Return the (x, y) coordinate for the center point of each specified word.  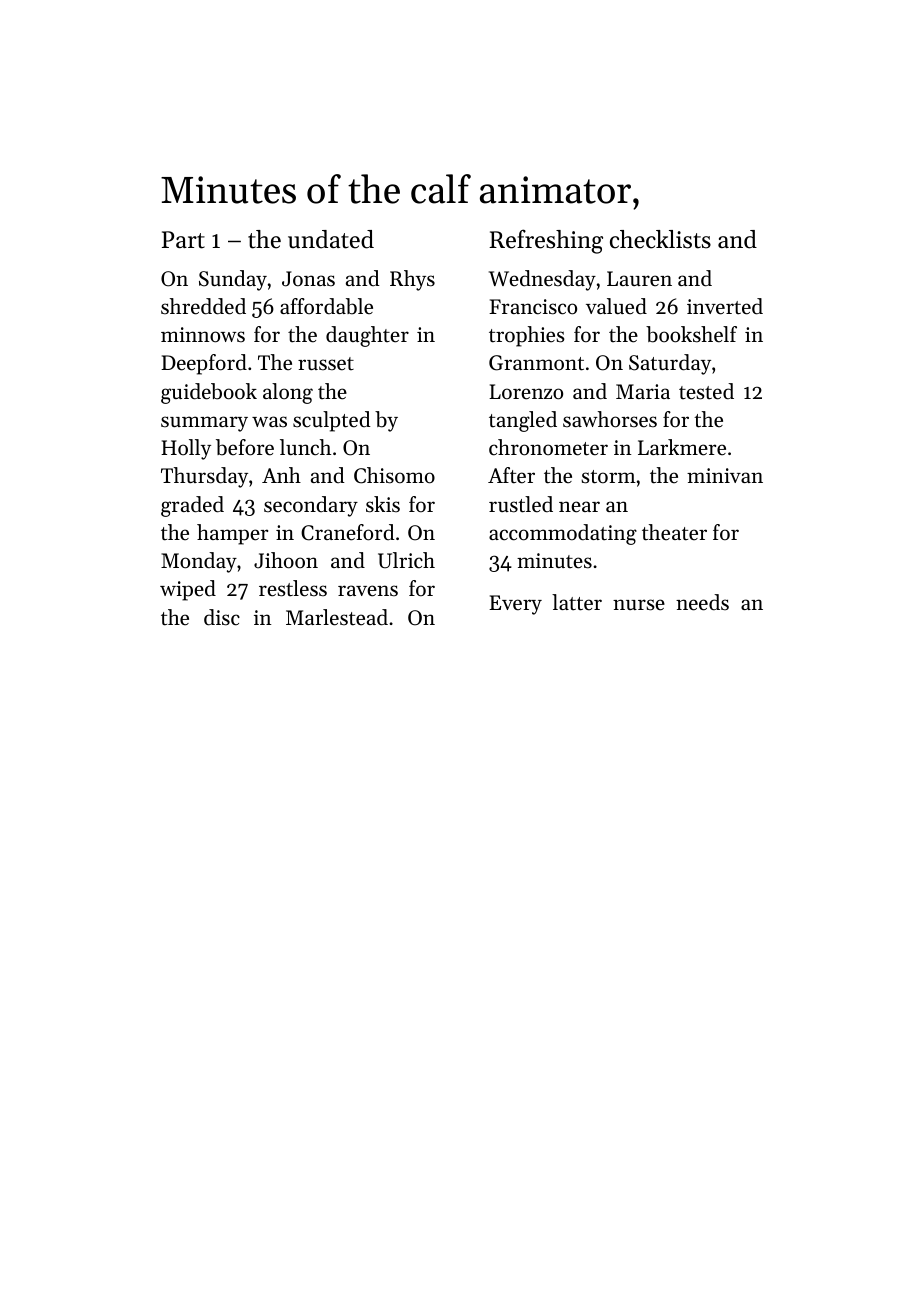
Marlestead (337, 617)
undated (331, 239)
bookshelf (691, 334)
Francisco (533, 307)
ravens (368, 591)
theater (674, 532)
